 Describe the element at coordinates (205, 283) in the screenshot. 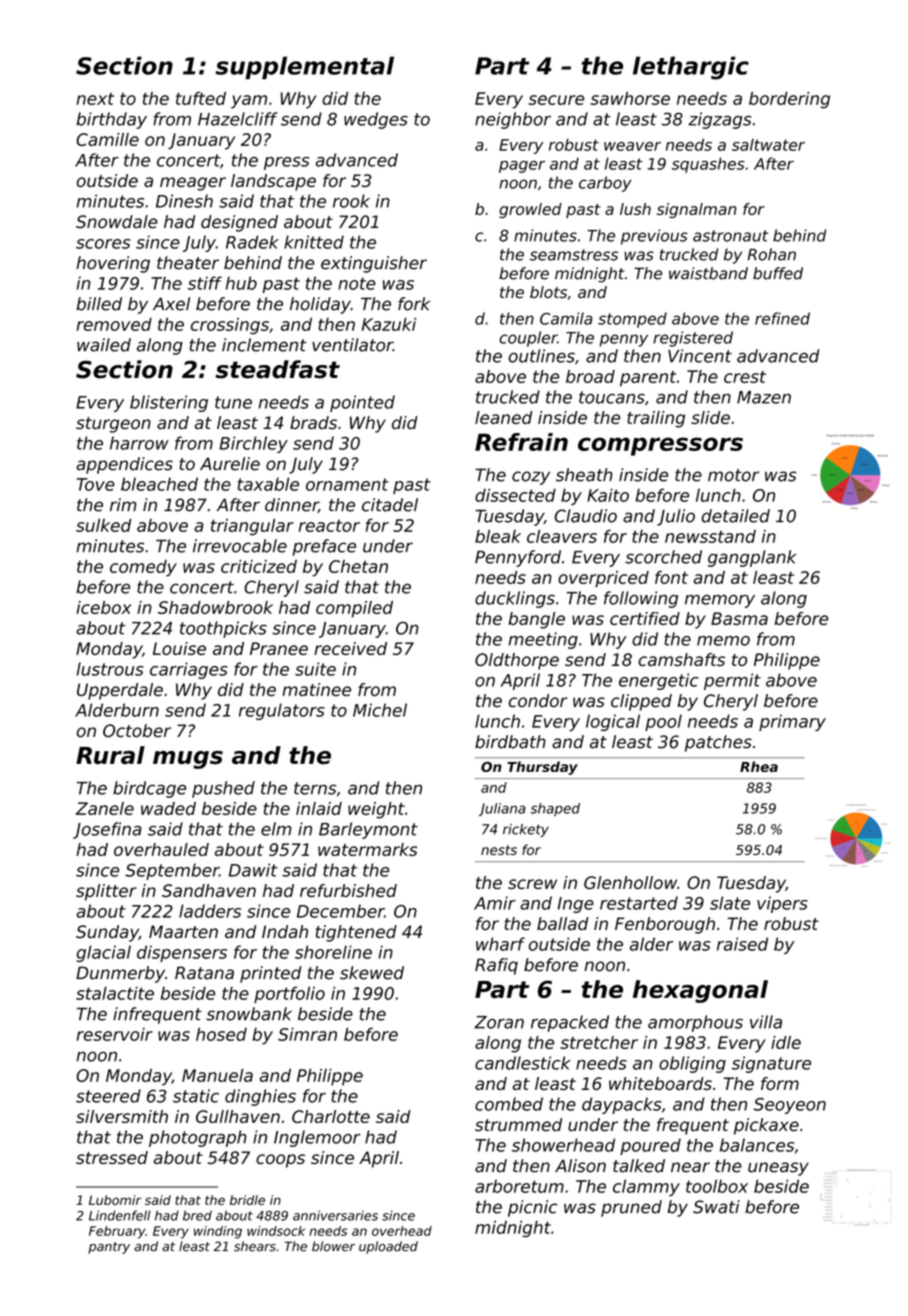

I see `stiff` at that location.
